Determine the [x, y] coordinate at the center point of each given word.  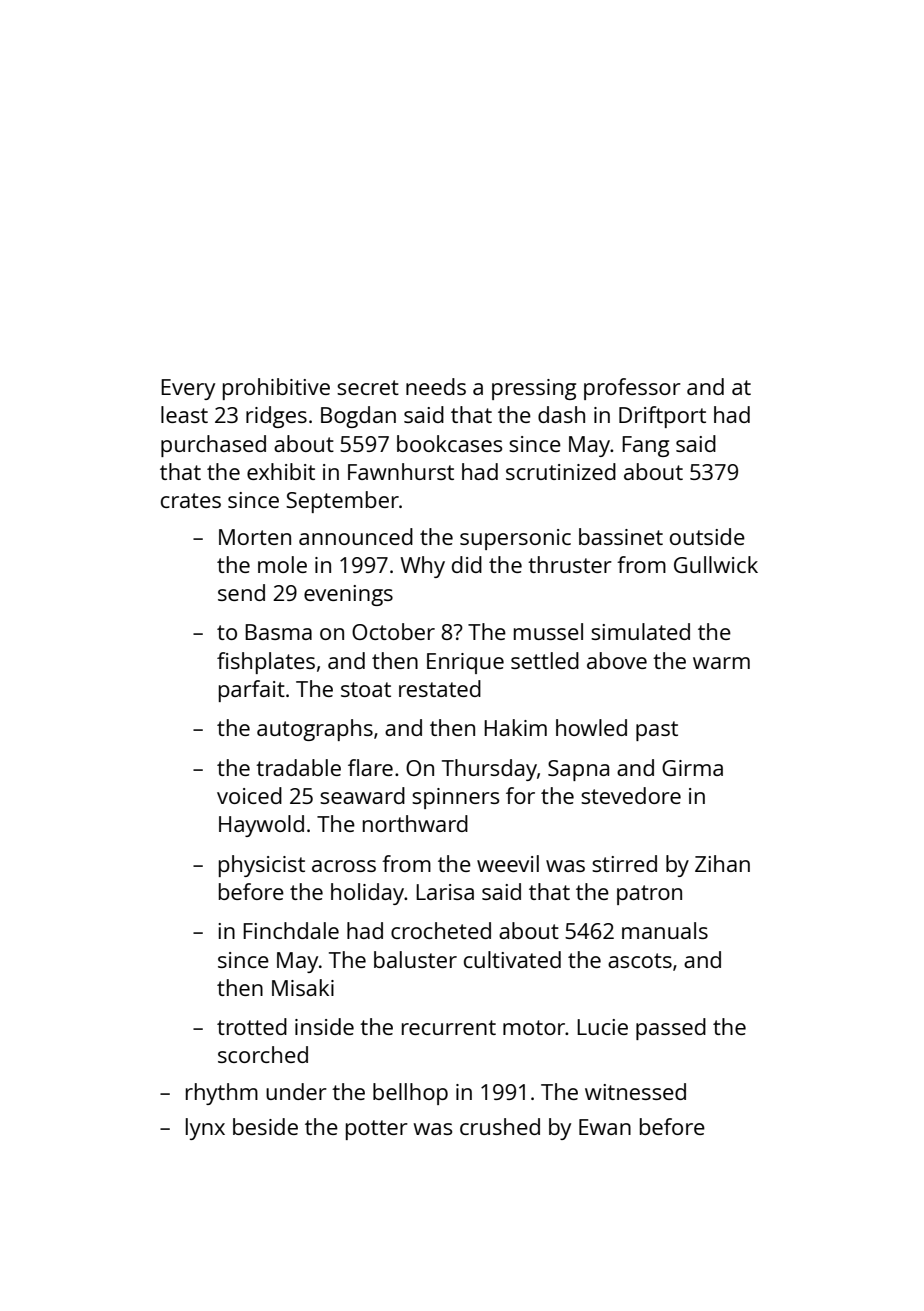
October [393, 631]
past [657, 731]
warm [721, 663]
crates [191, 500]
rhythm [222, 1094]
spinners [455, 798]
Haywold [261, 826]
